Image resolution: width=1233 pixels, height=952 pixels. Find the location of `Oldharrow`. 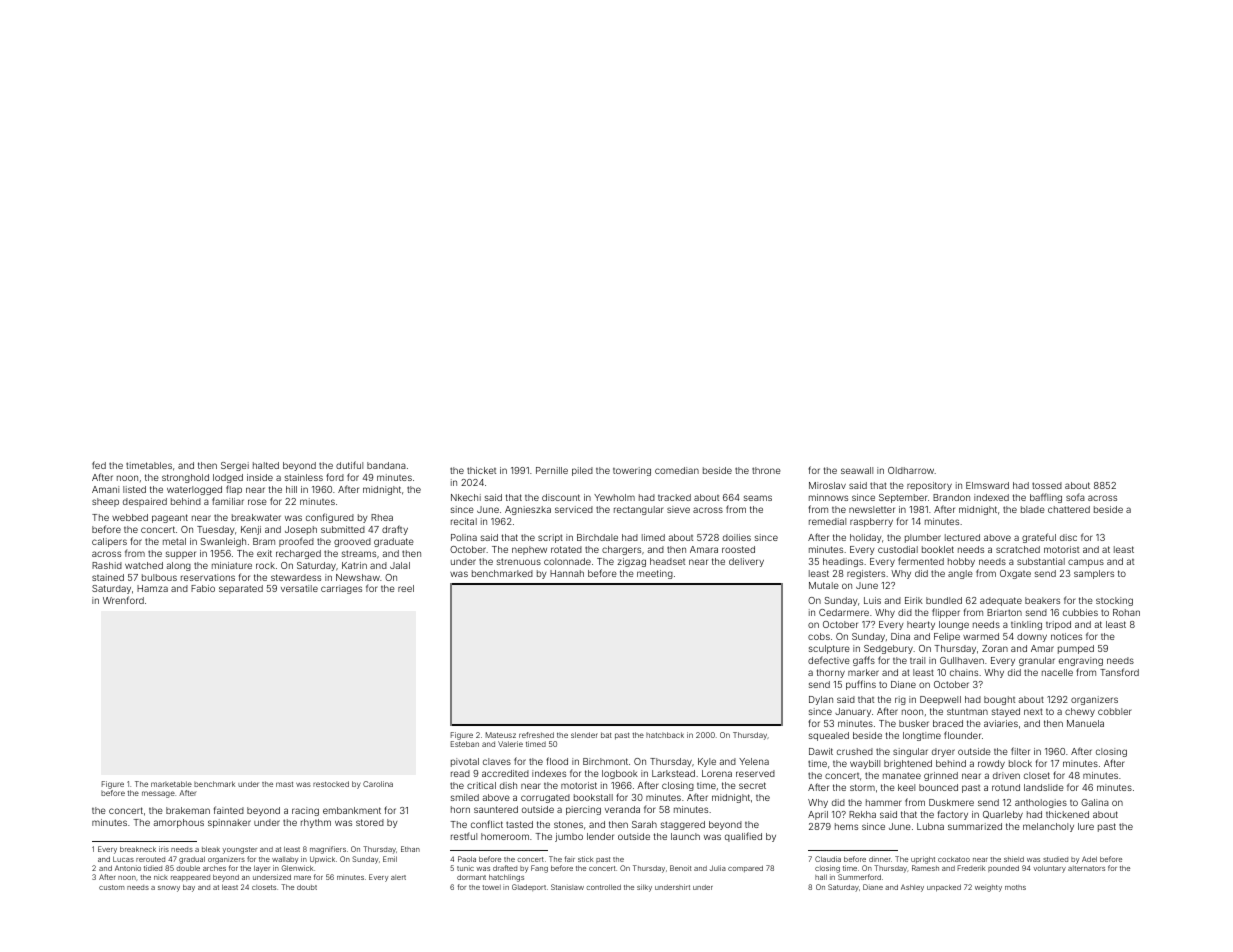

Oldharrow is located at coordinates (911, 470).
